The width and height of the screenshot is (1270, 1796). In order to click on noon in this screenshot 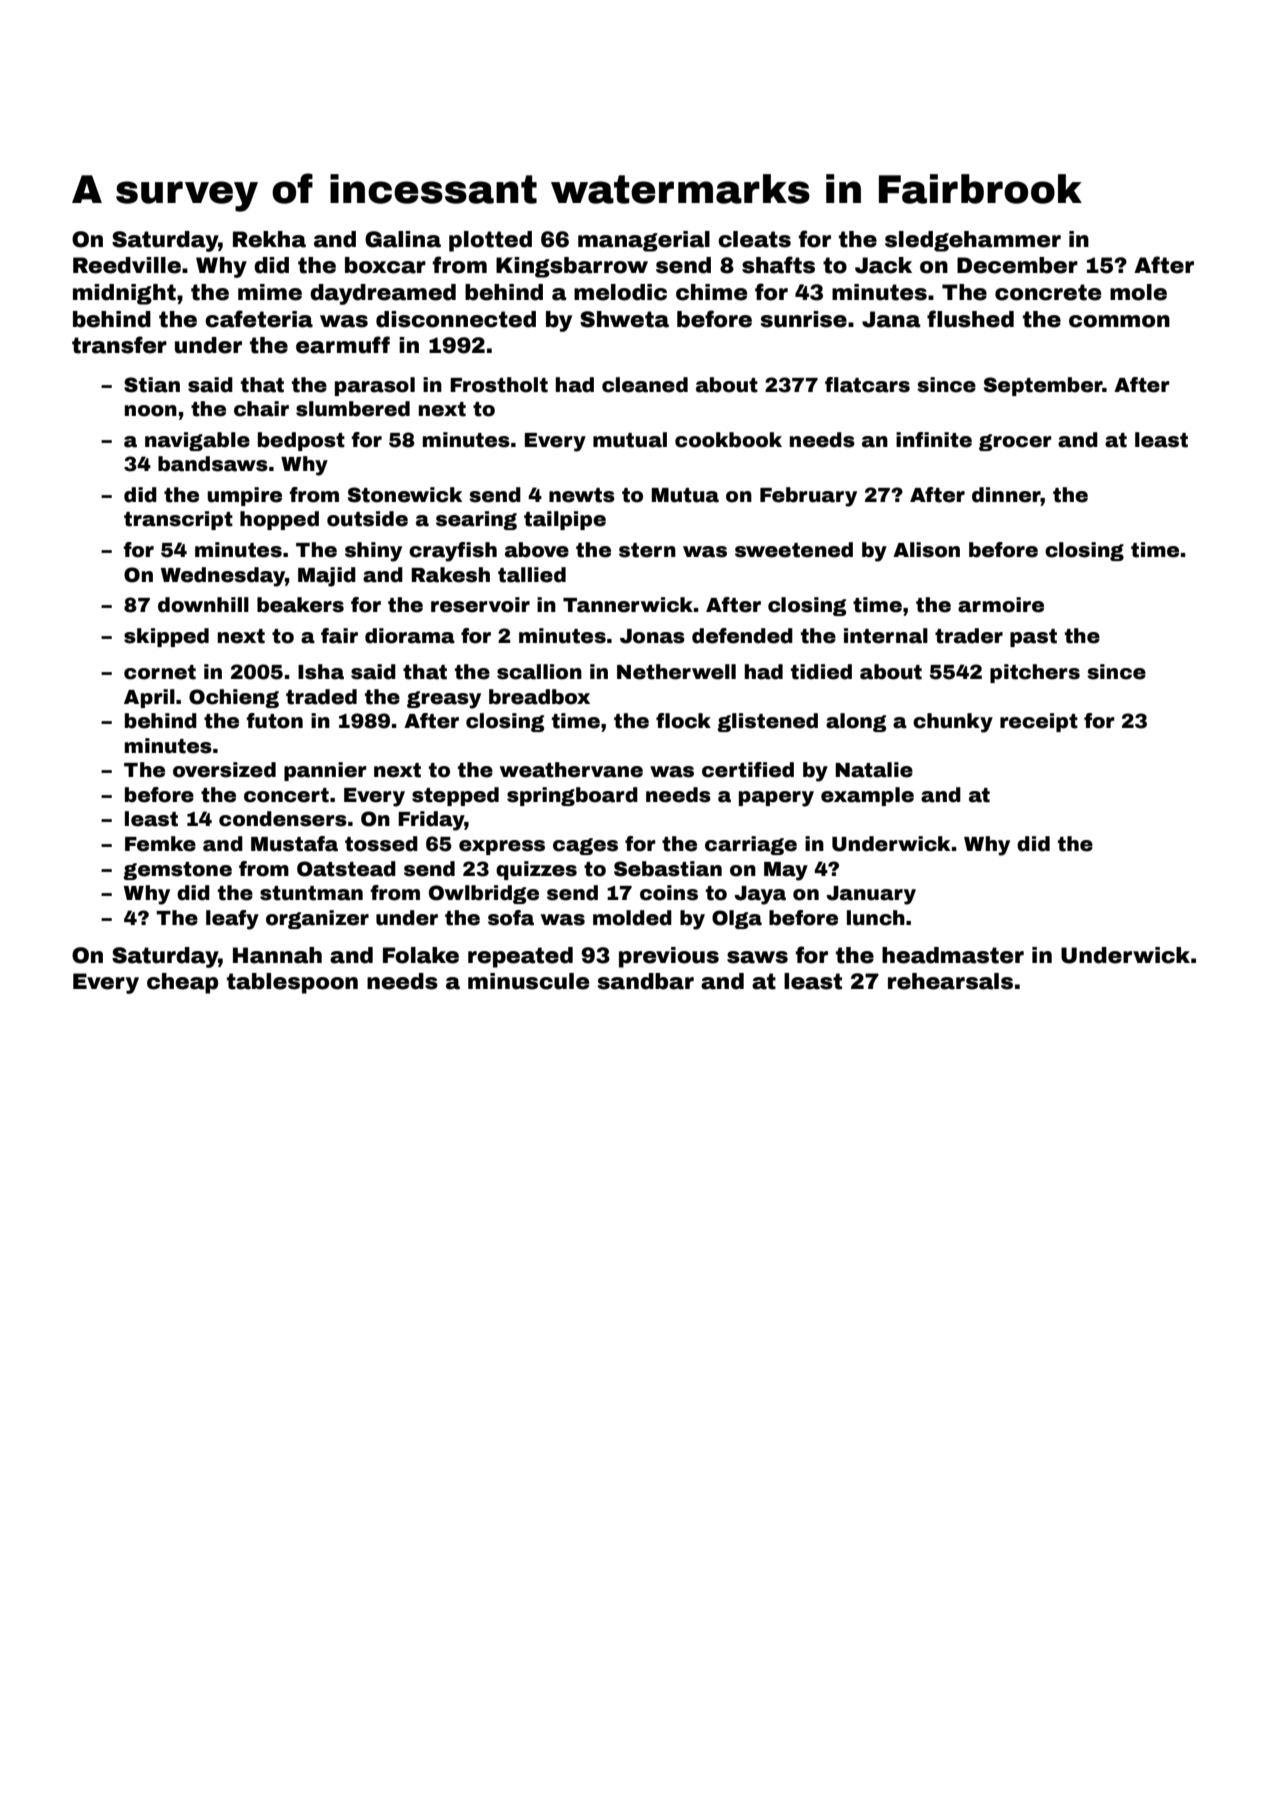, I will do `click(151, 411)`.
